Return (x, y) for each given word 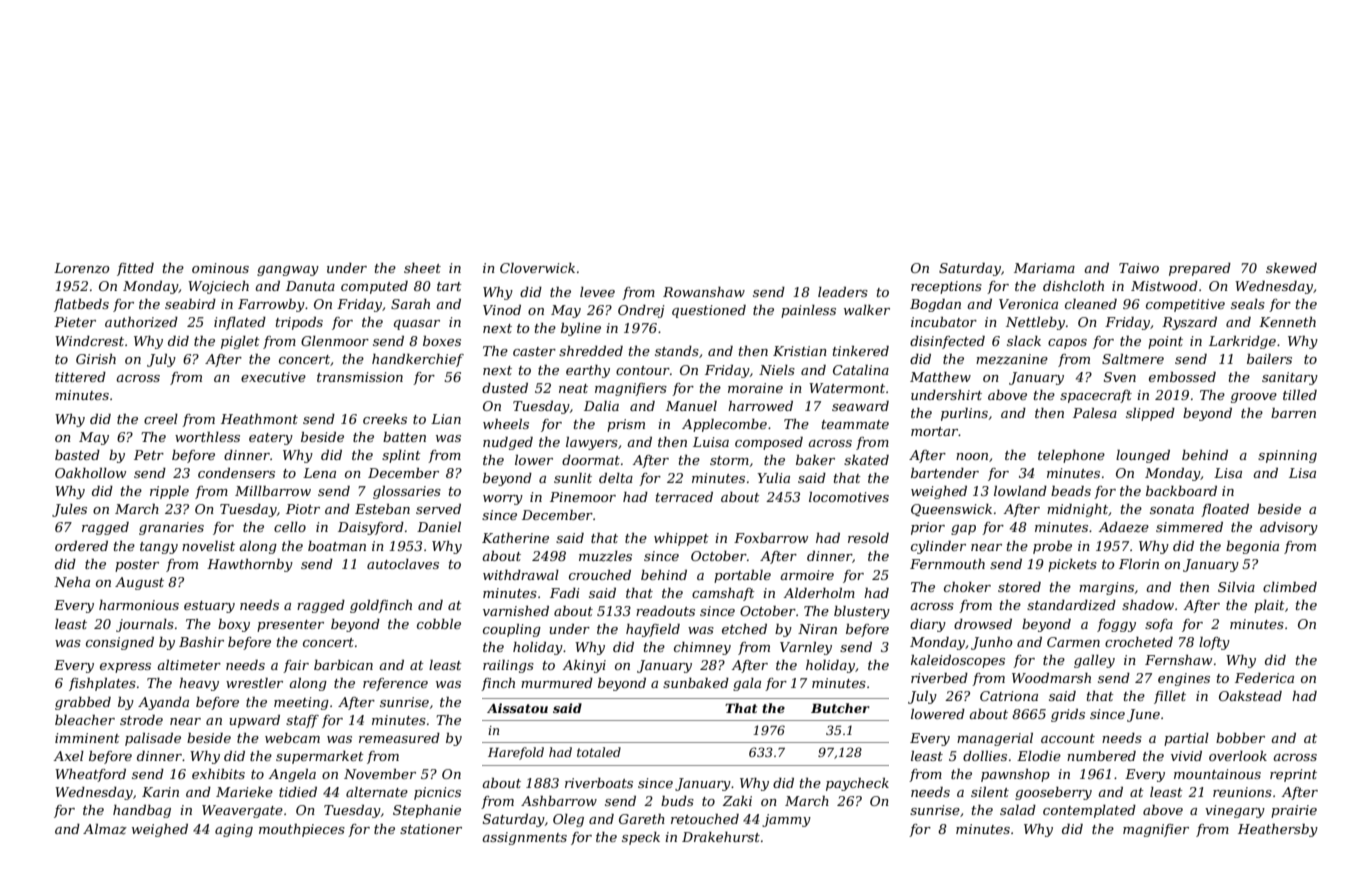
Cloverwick (537, 268)
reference (395, 684)
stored (1019, 587)
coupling (512, 630)
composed (769, 443)
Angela (292, 775)
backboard (1181, 491)
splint (401, 456)
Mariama (1044, 268)
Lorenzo (82, 268)
